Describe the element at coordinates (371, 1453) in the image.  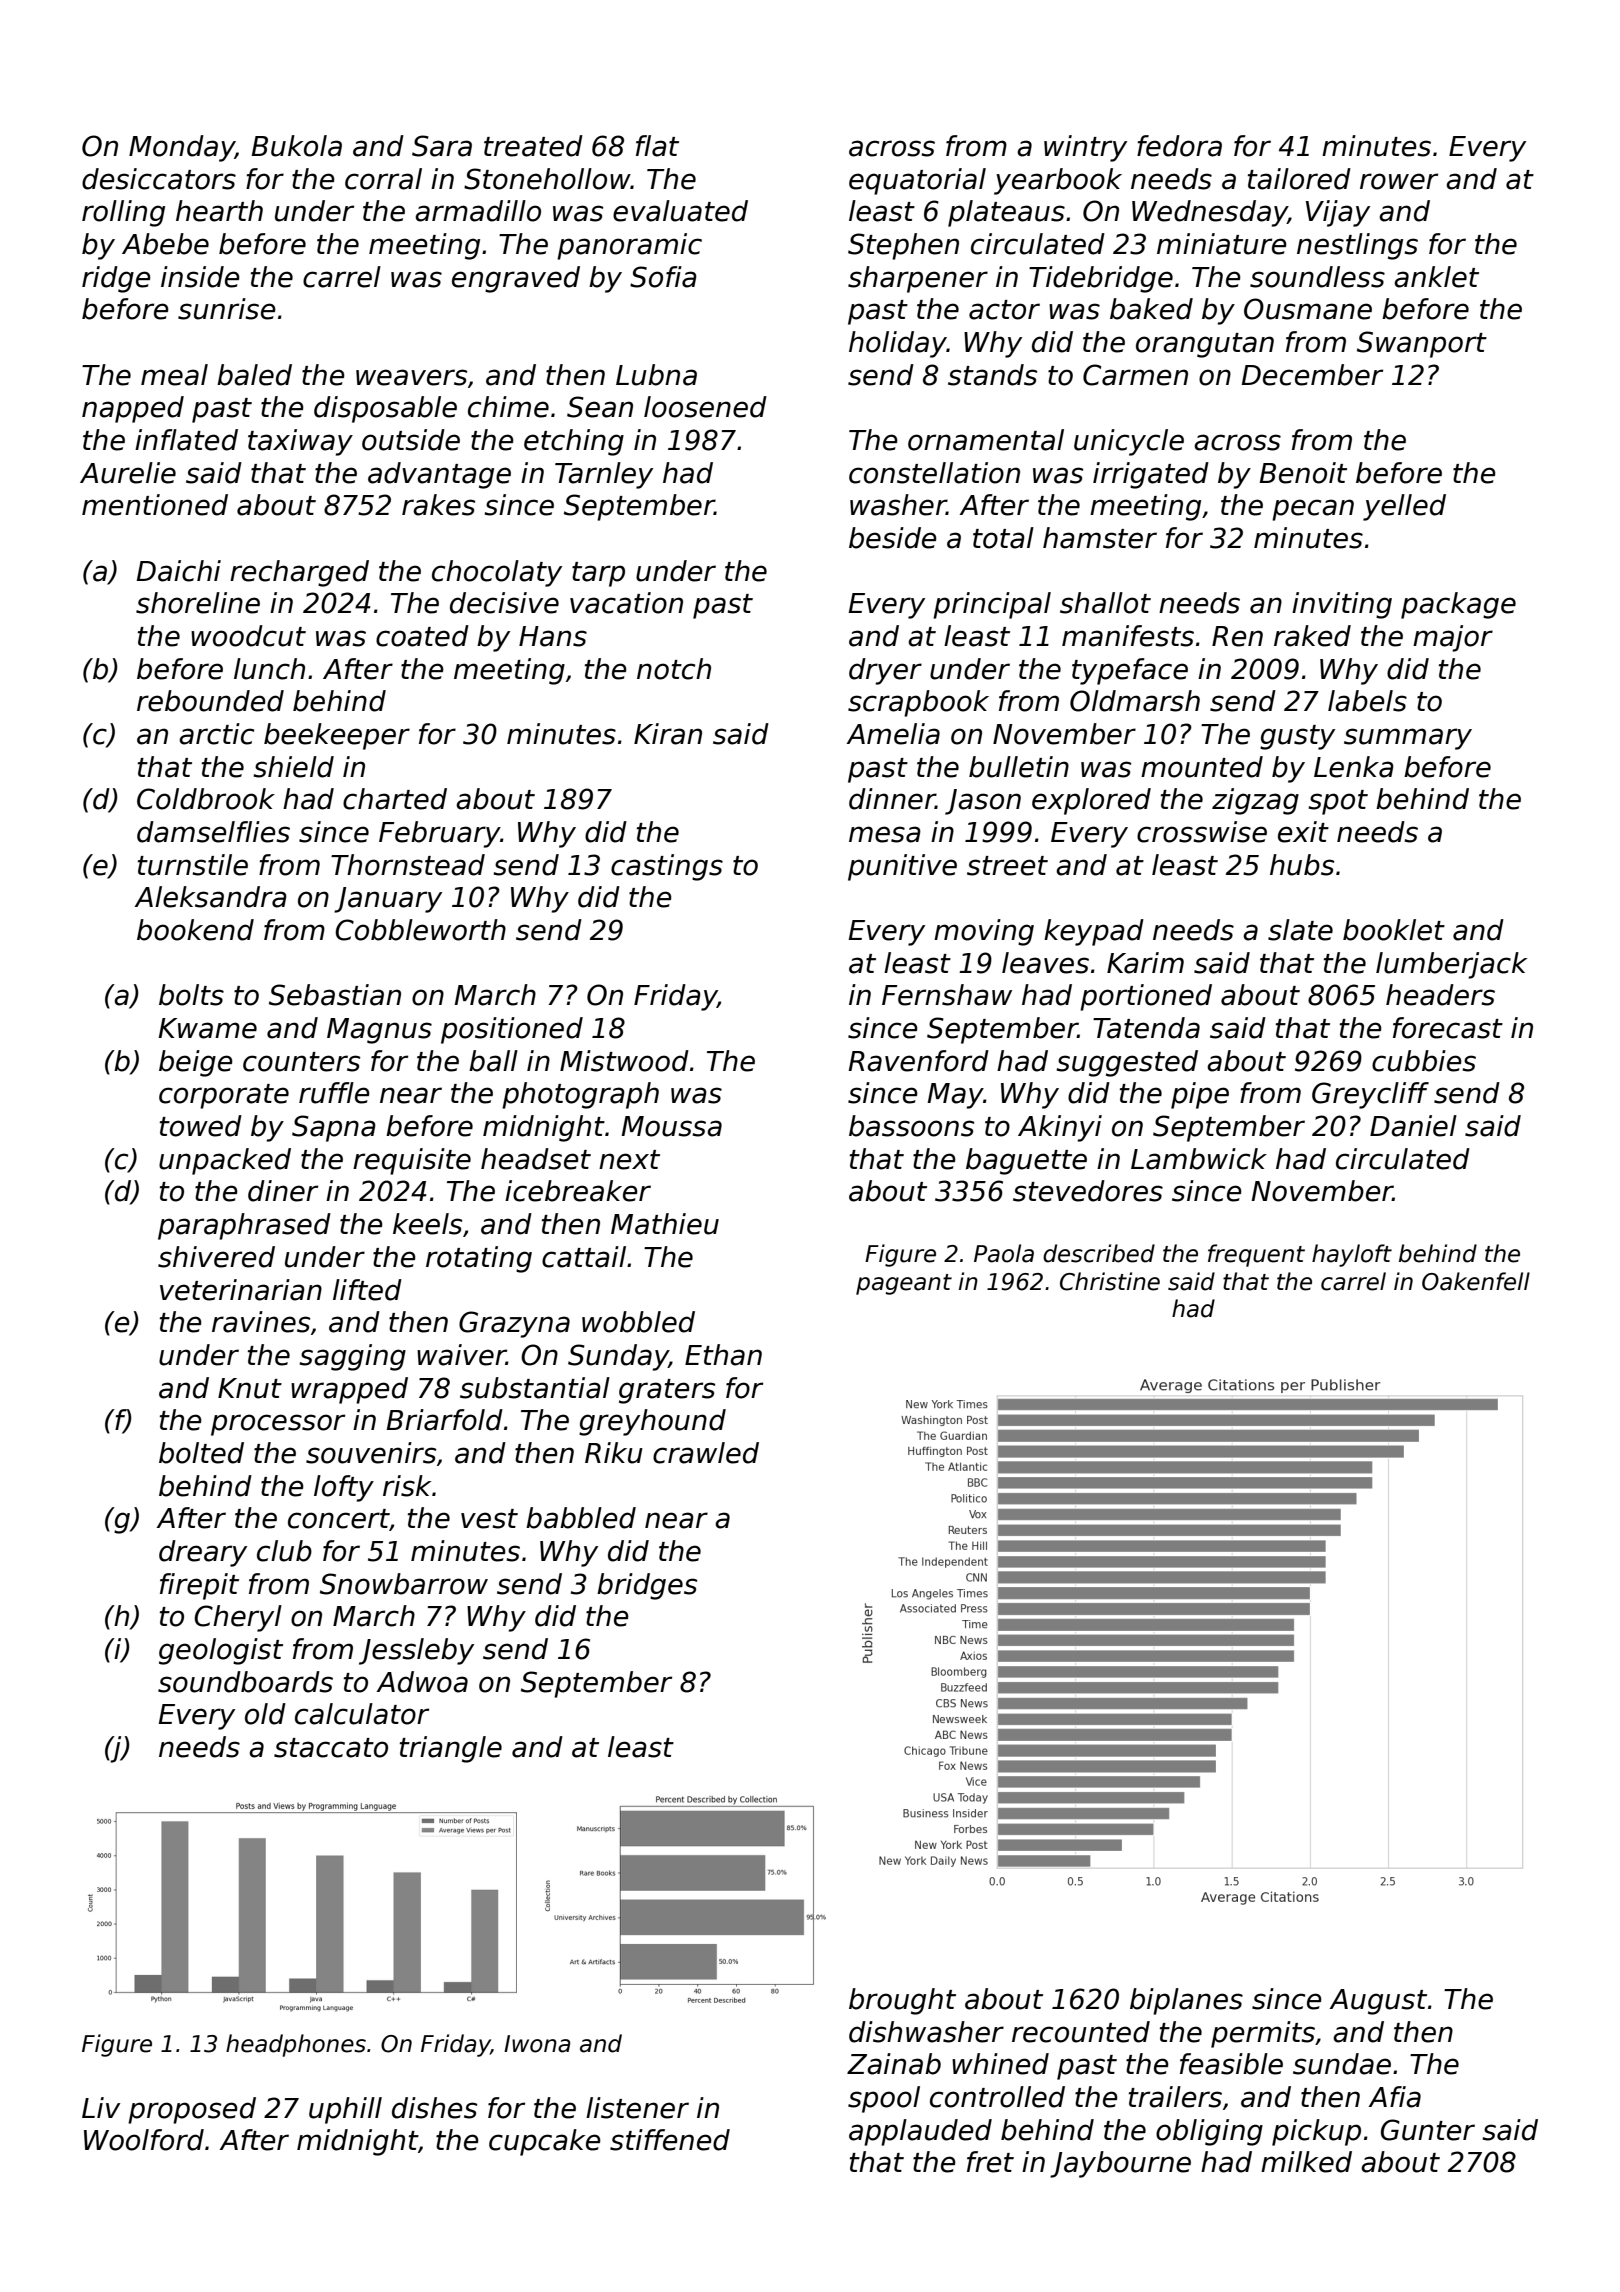
I see `souvenirs` at that location.
